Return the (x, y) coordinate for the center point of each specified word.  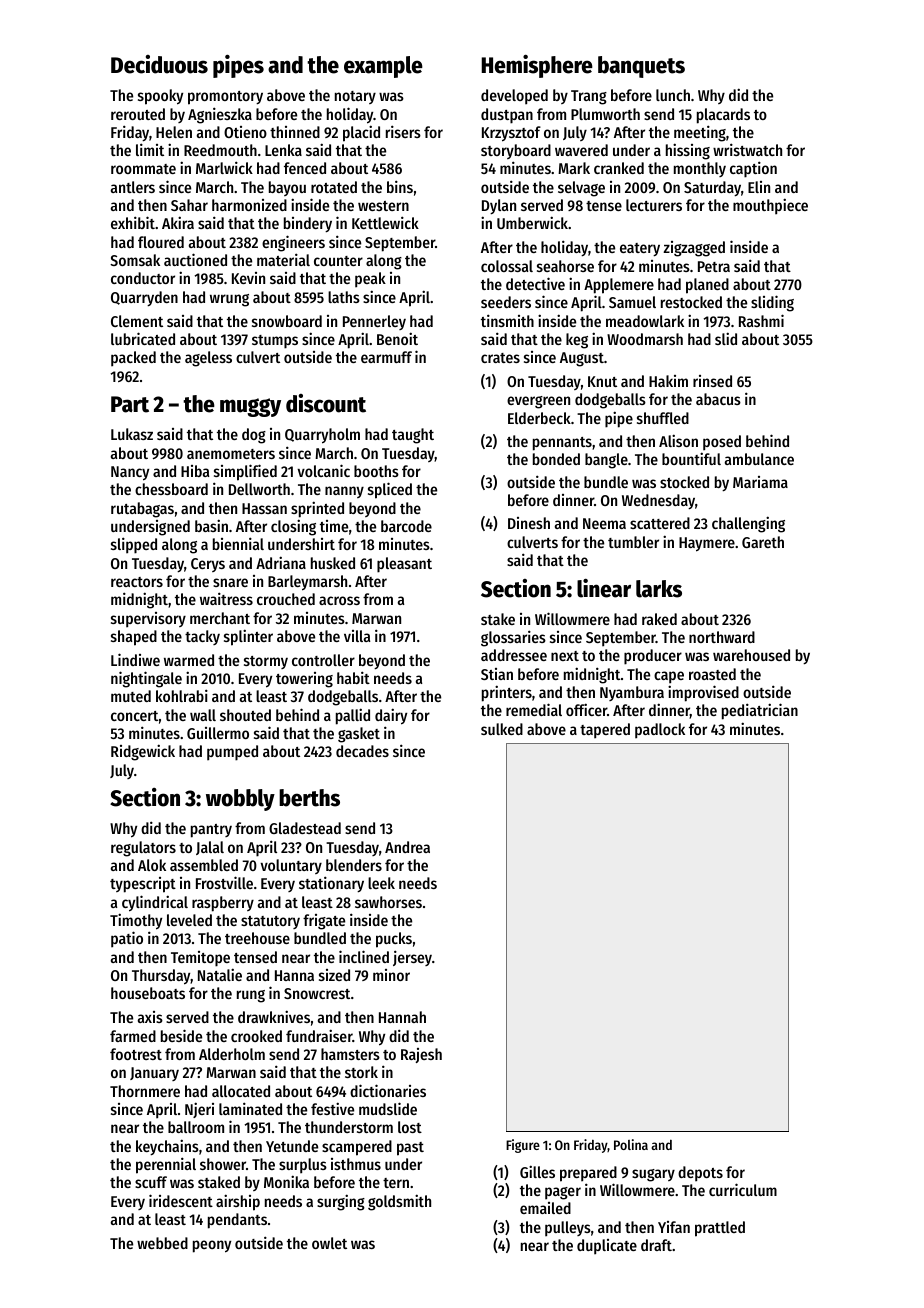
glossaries (513, 638)
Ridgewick (143, 752)
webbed (162, 1243)
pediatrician (760, 711)
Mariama (760, 482)
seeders (506, 302)
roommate (143, 169)
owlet (329, 1243)
